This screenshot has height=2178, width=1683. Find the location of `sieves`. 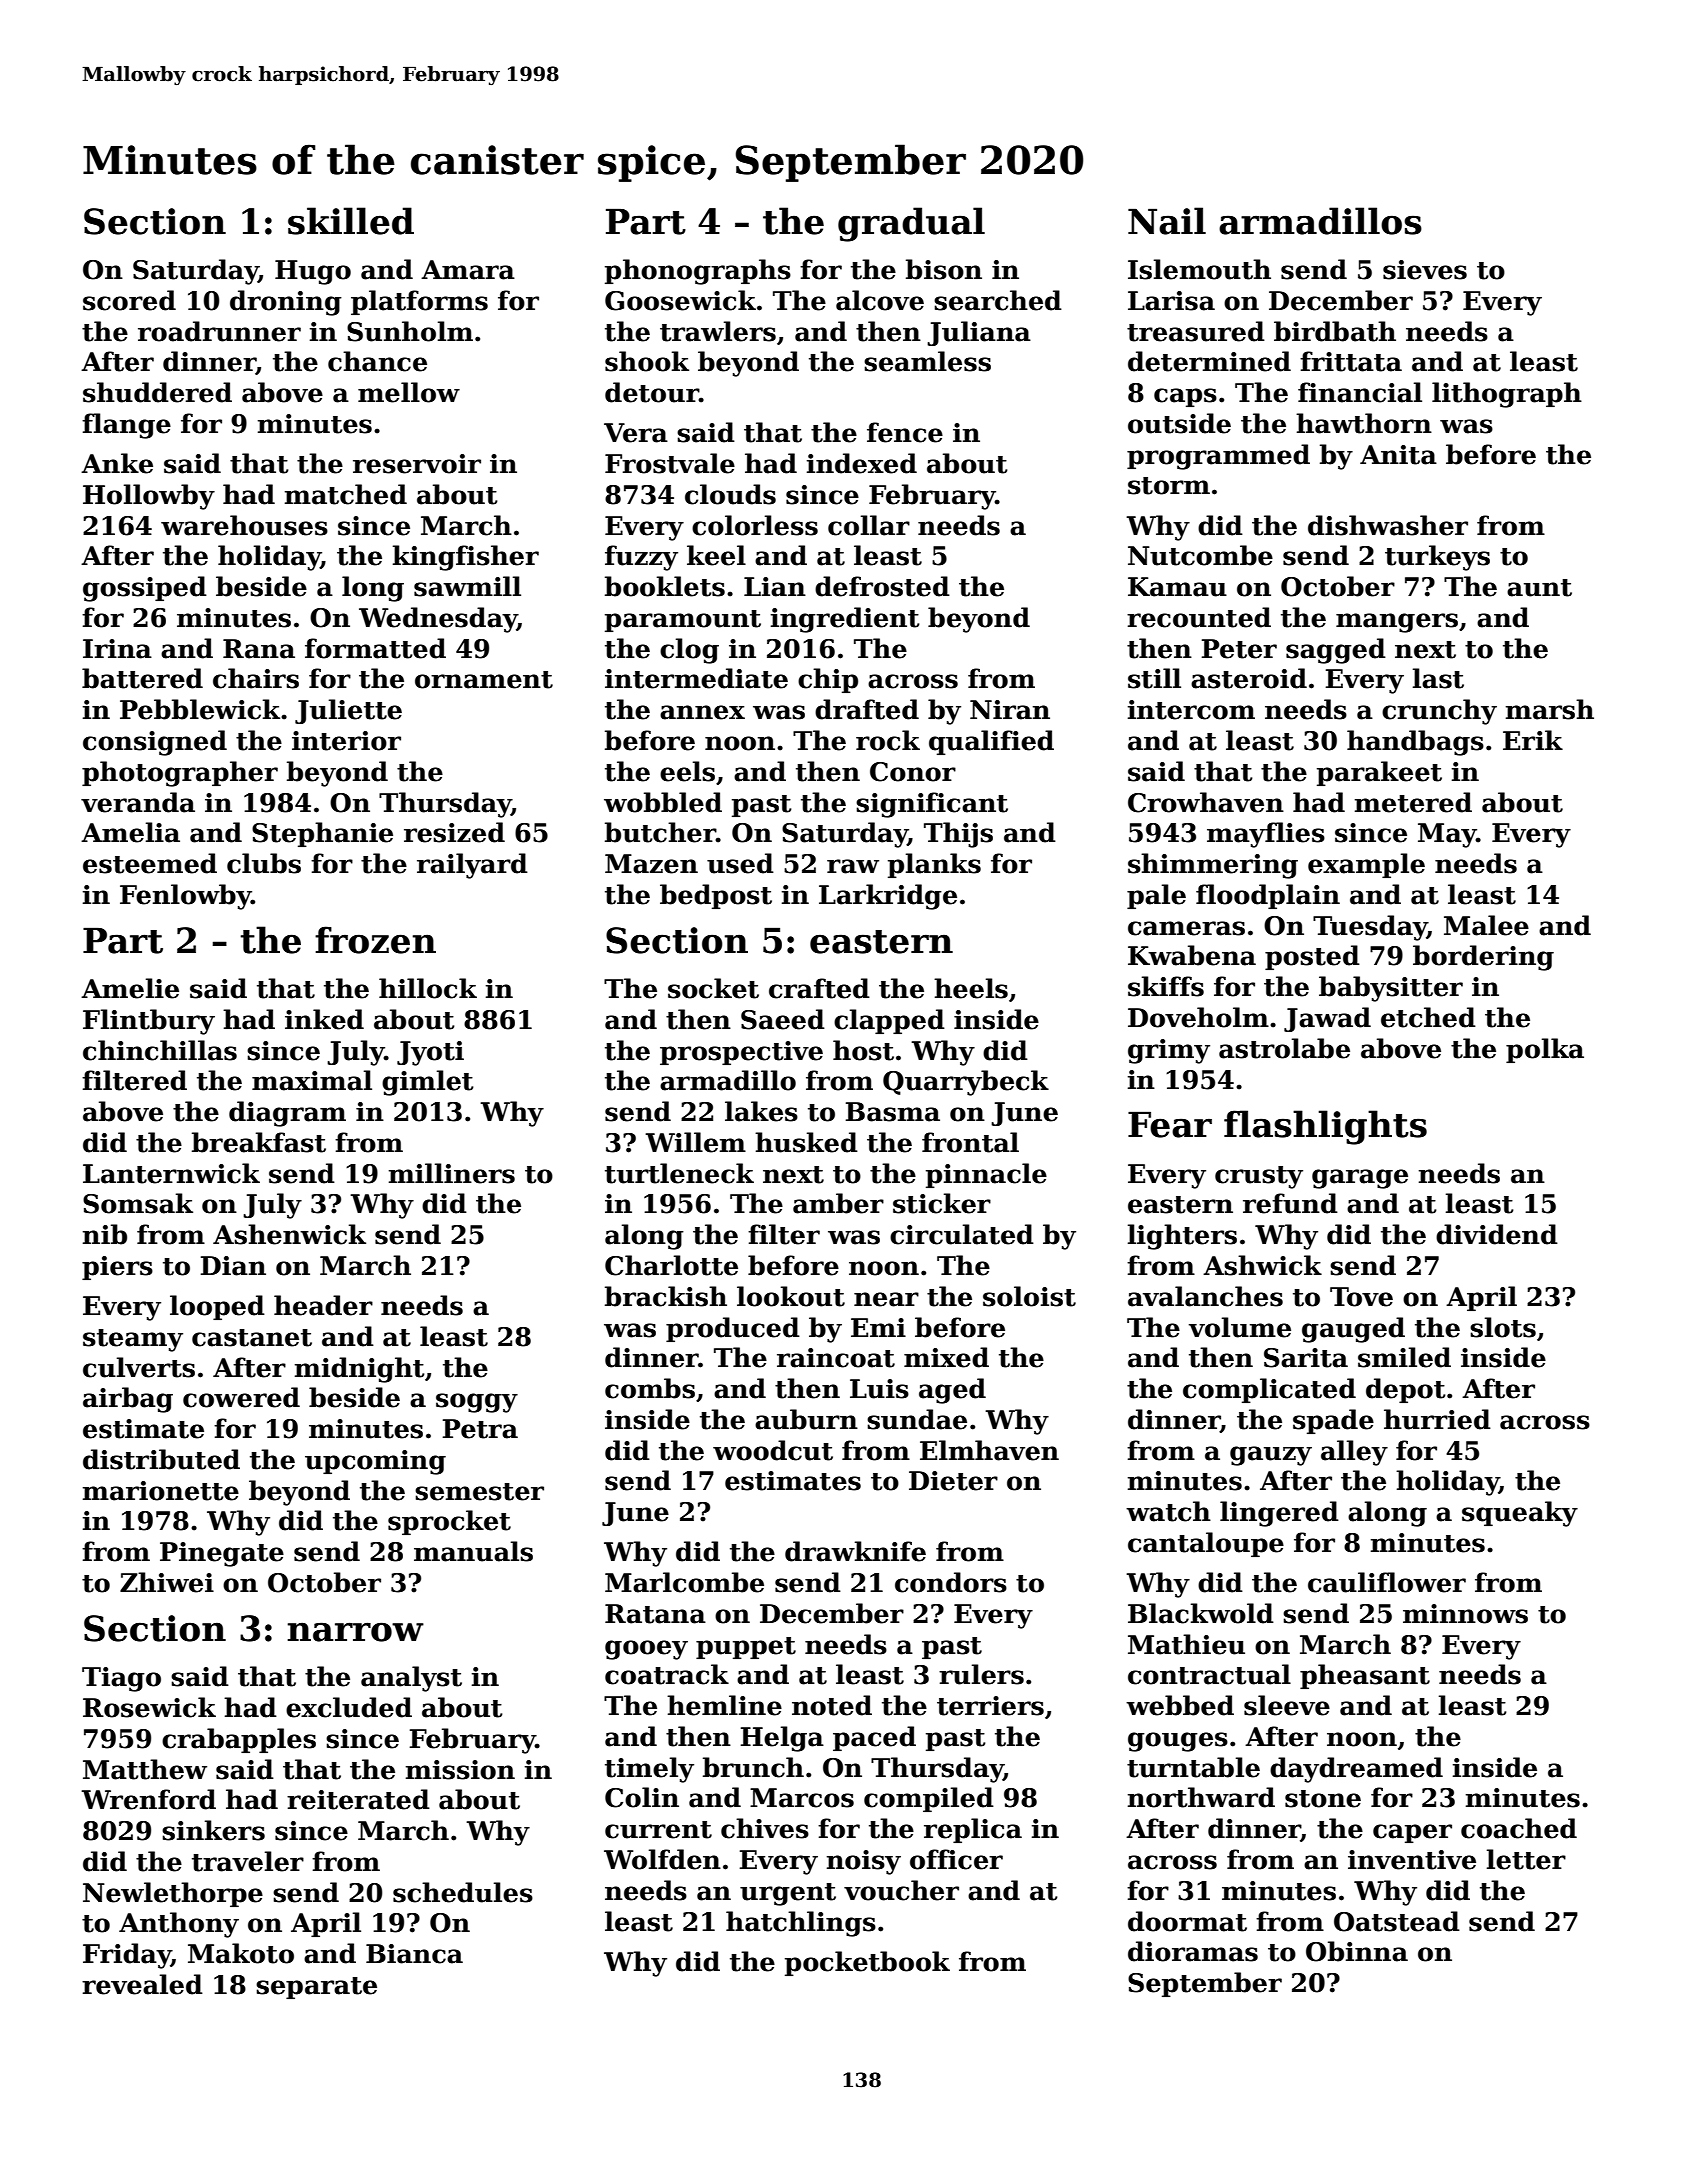

sieves is located at coordinates (1425, 270).
